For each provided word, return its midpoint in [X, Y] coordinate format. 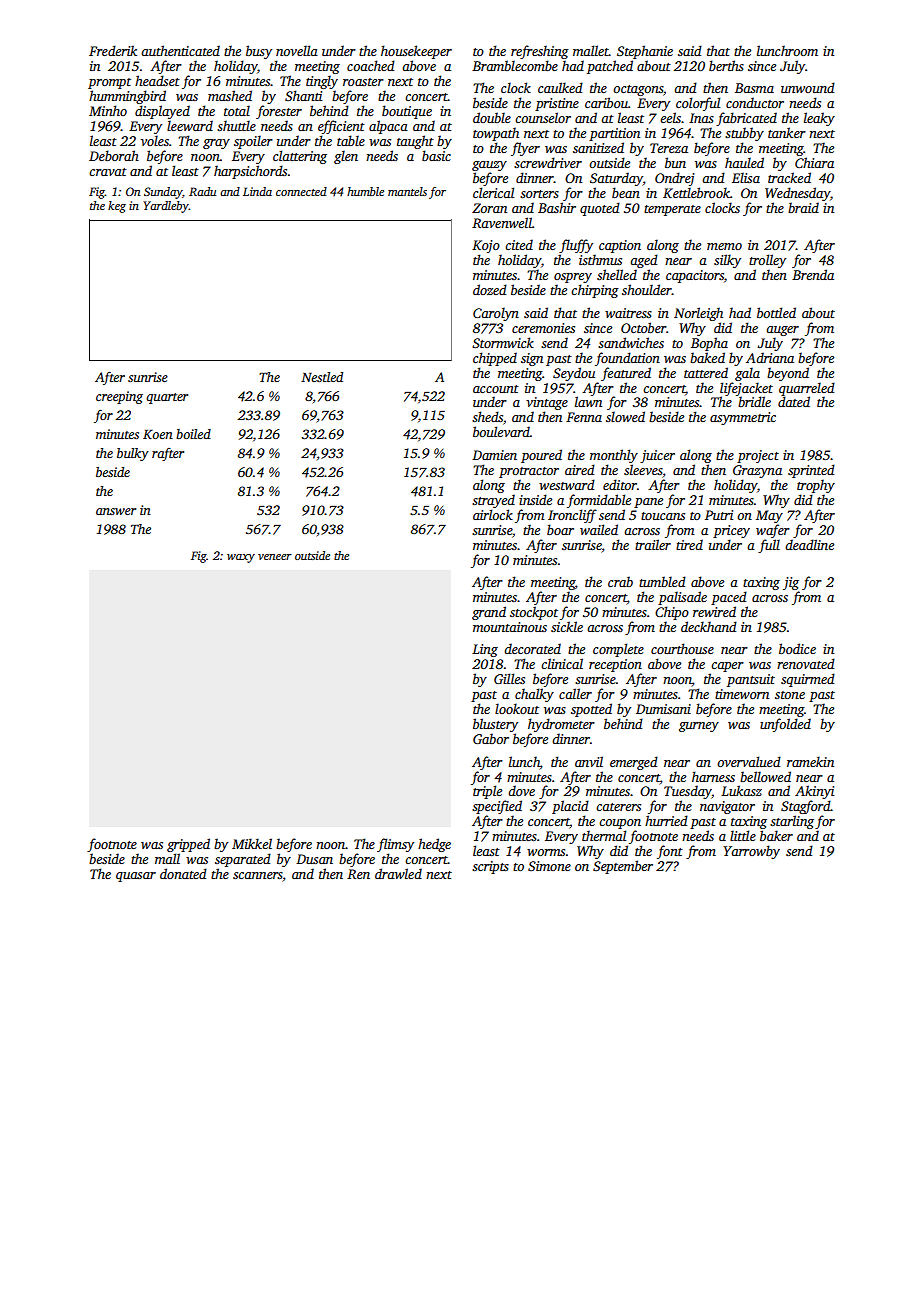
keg [117, 207]
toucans [663, 516]
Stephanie [645, 52]
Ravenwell [502, 222]
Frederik [113, 50]
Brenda [813, 274]
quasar [136, 877]
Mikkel [252, 843]
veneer [275, 557]
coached [371, 65]
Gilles [509, 678]
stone [790, 695]
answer [116, 511]
